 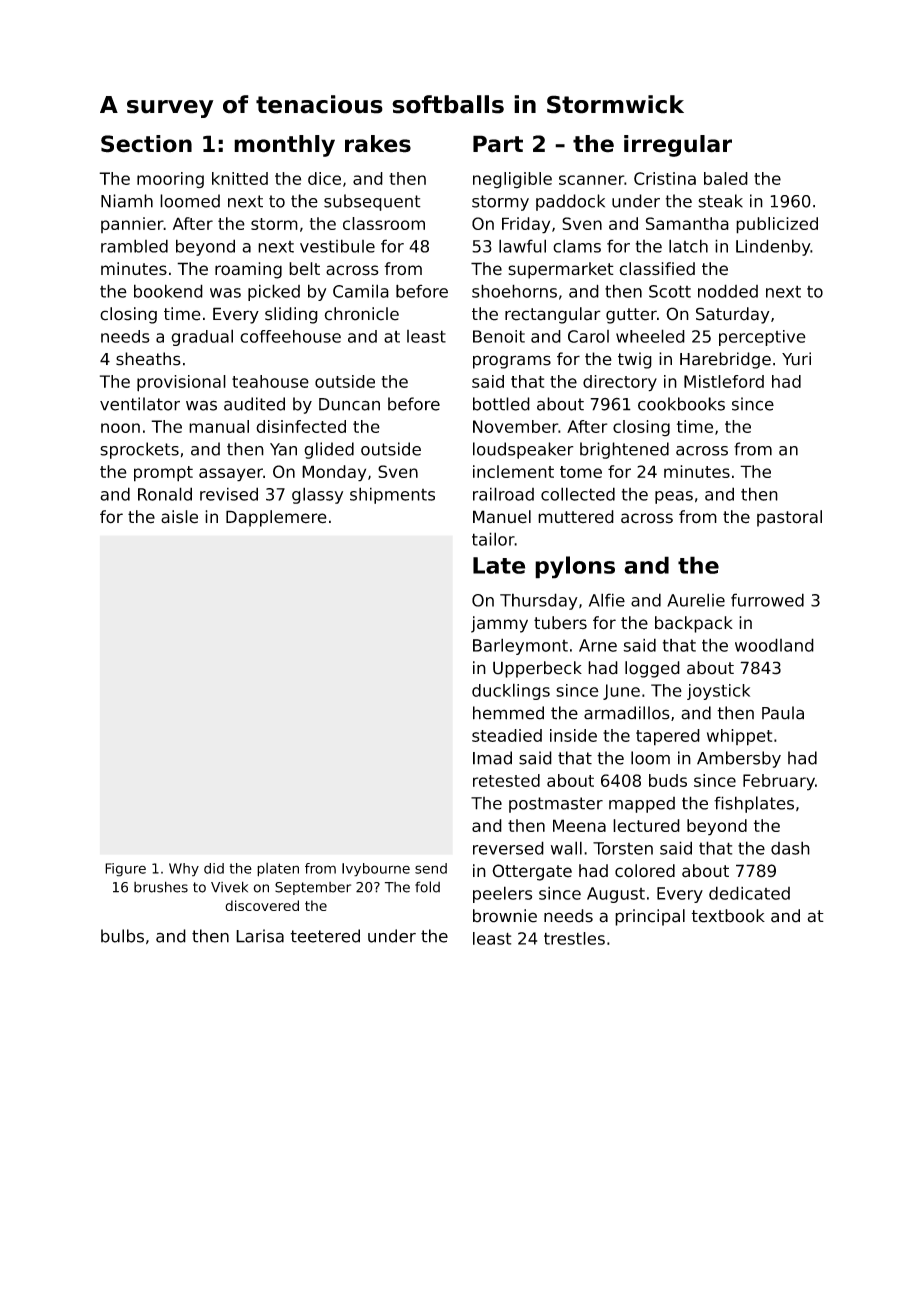 What do you see at coordinates (694, 624) in the image?
I see `backpack` at bounding box center [694, 624].
